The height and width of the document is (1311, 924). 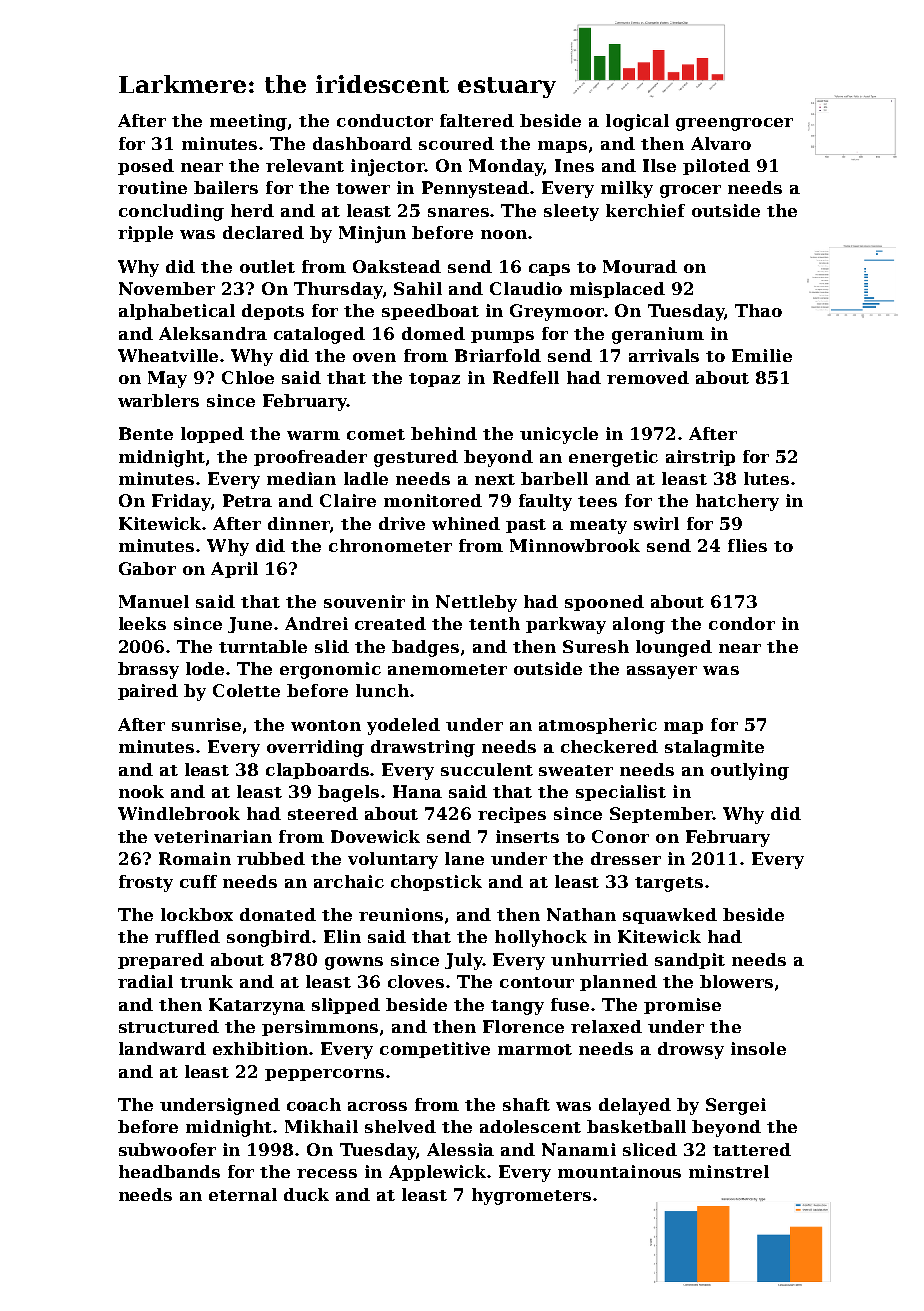 What do you see at coordinates (742, 623) in the document?
I see `condor` at bounding box center [742, 623].
